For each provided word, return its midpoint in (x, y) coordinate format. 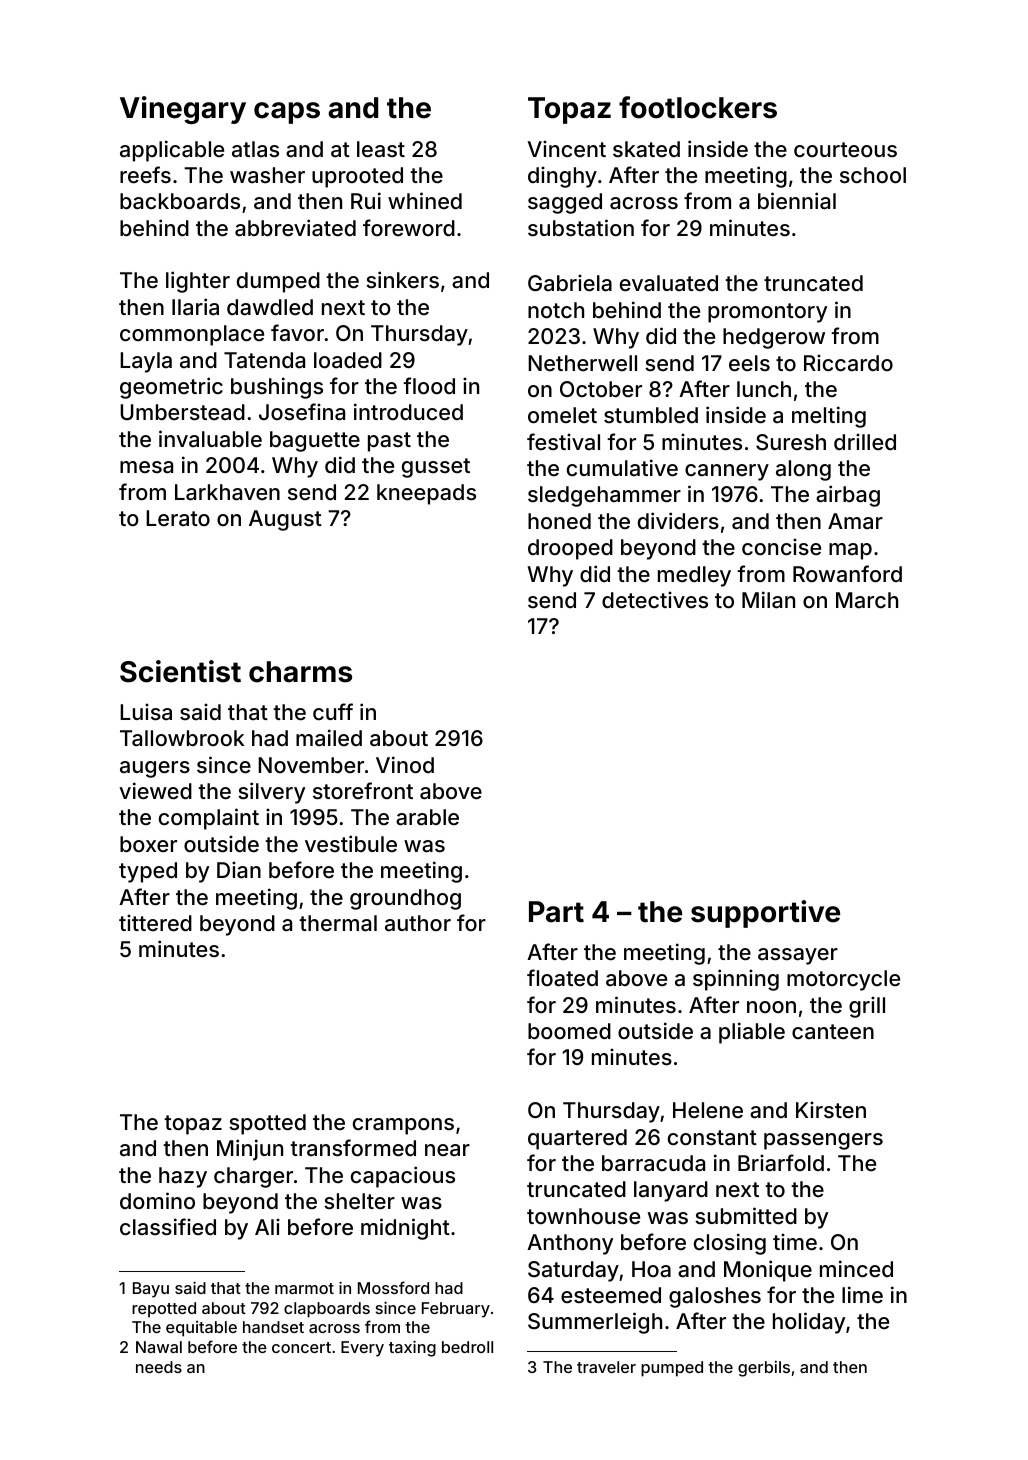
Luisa (146, 711)
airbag (848, 496)
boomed (569, 1031)
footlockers (698, 107)
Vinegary (183, 110)
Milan (768, 600)
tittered (155, 922)
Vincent (566, 148)
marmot (304, 1288)
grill (867, 1007)
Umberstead (182, 412)
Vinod (405, 764)
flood (429, 385)
